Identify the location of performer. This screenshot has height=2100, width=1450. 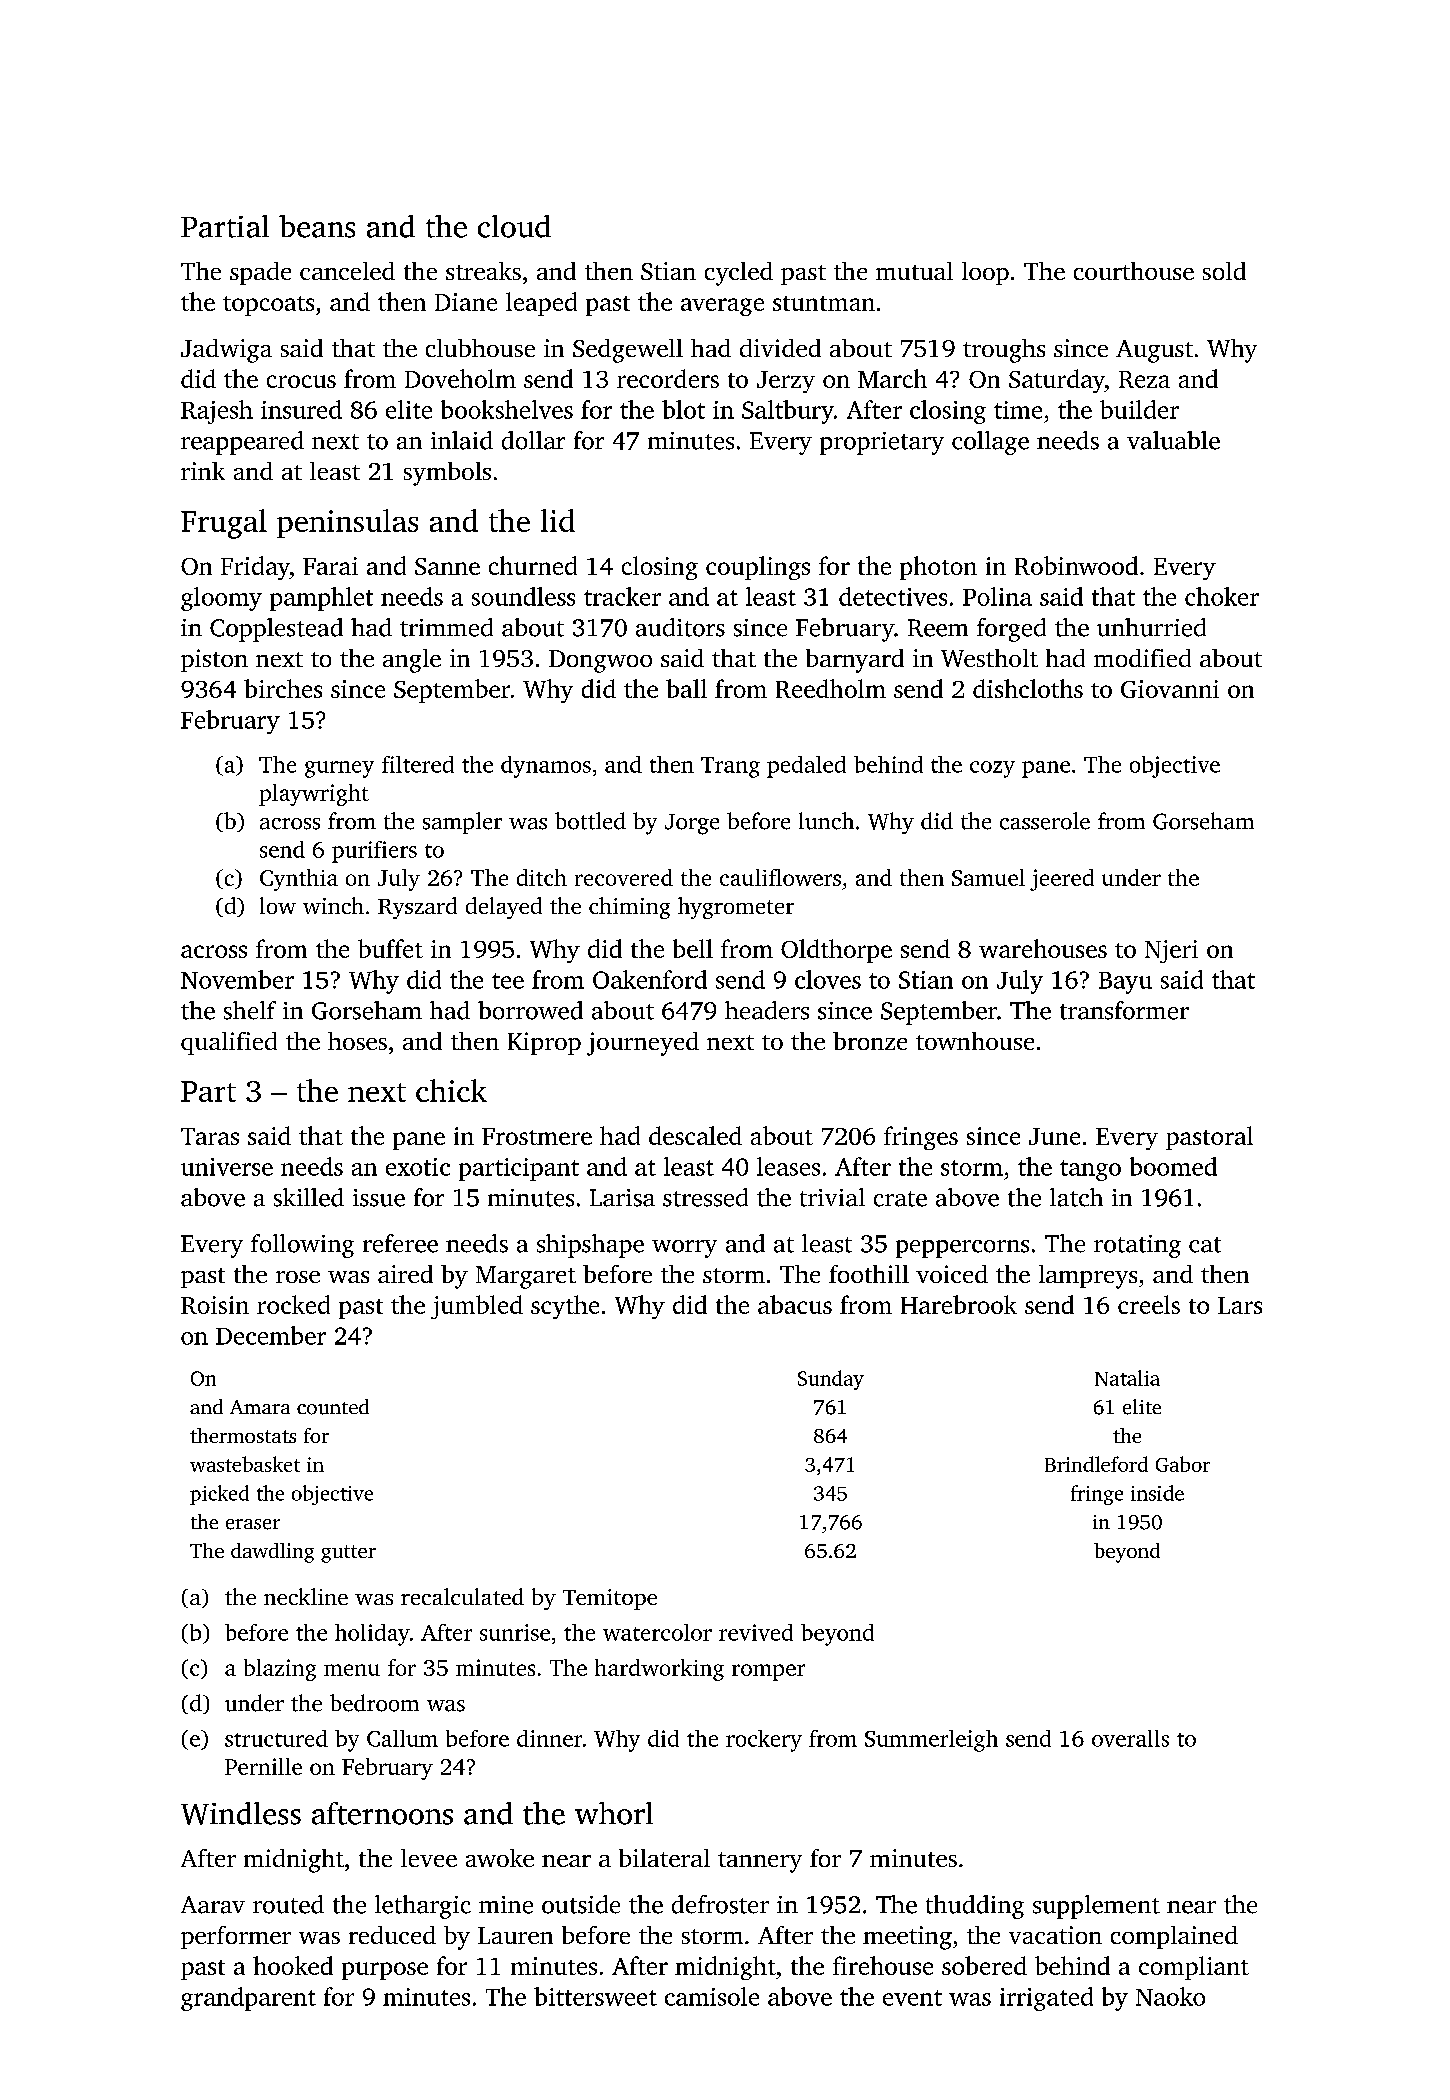
(236, 1937).
